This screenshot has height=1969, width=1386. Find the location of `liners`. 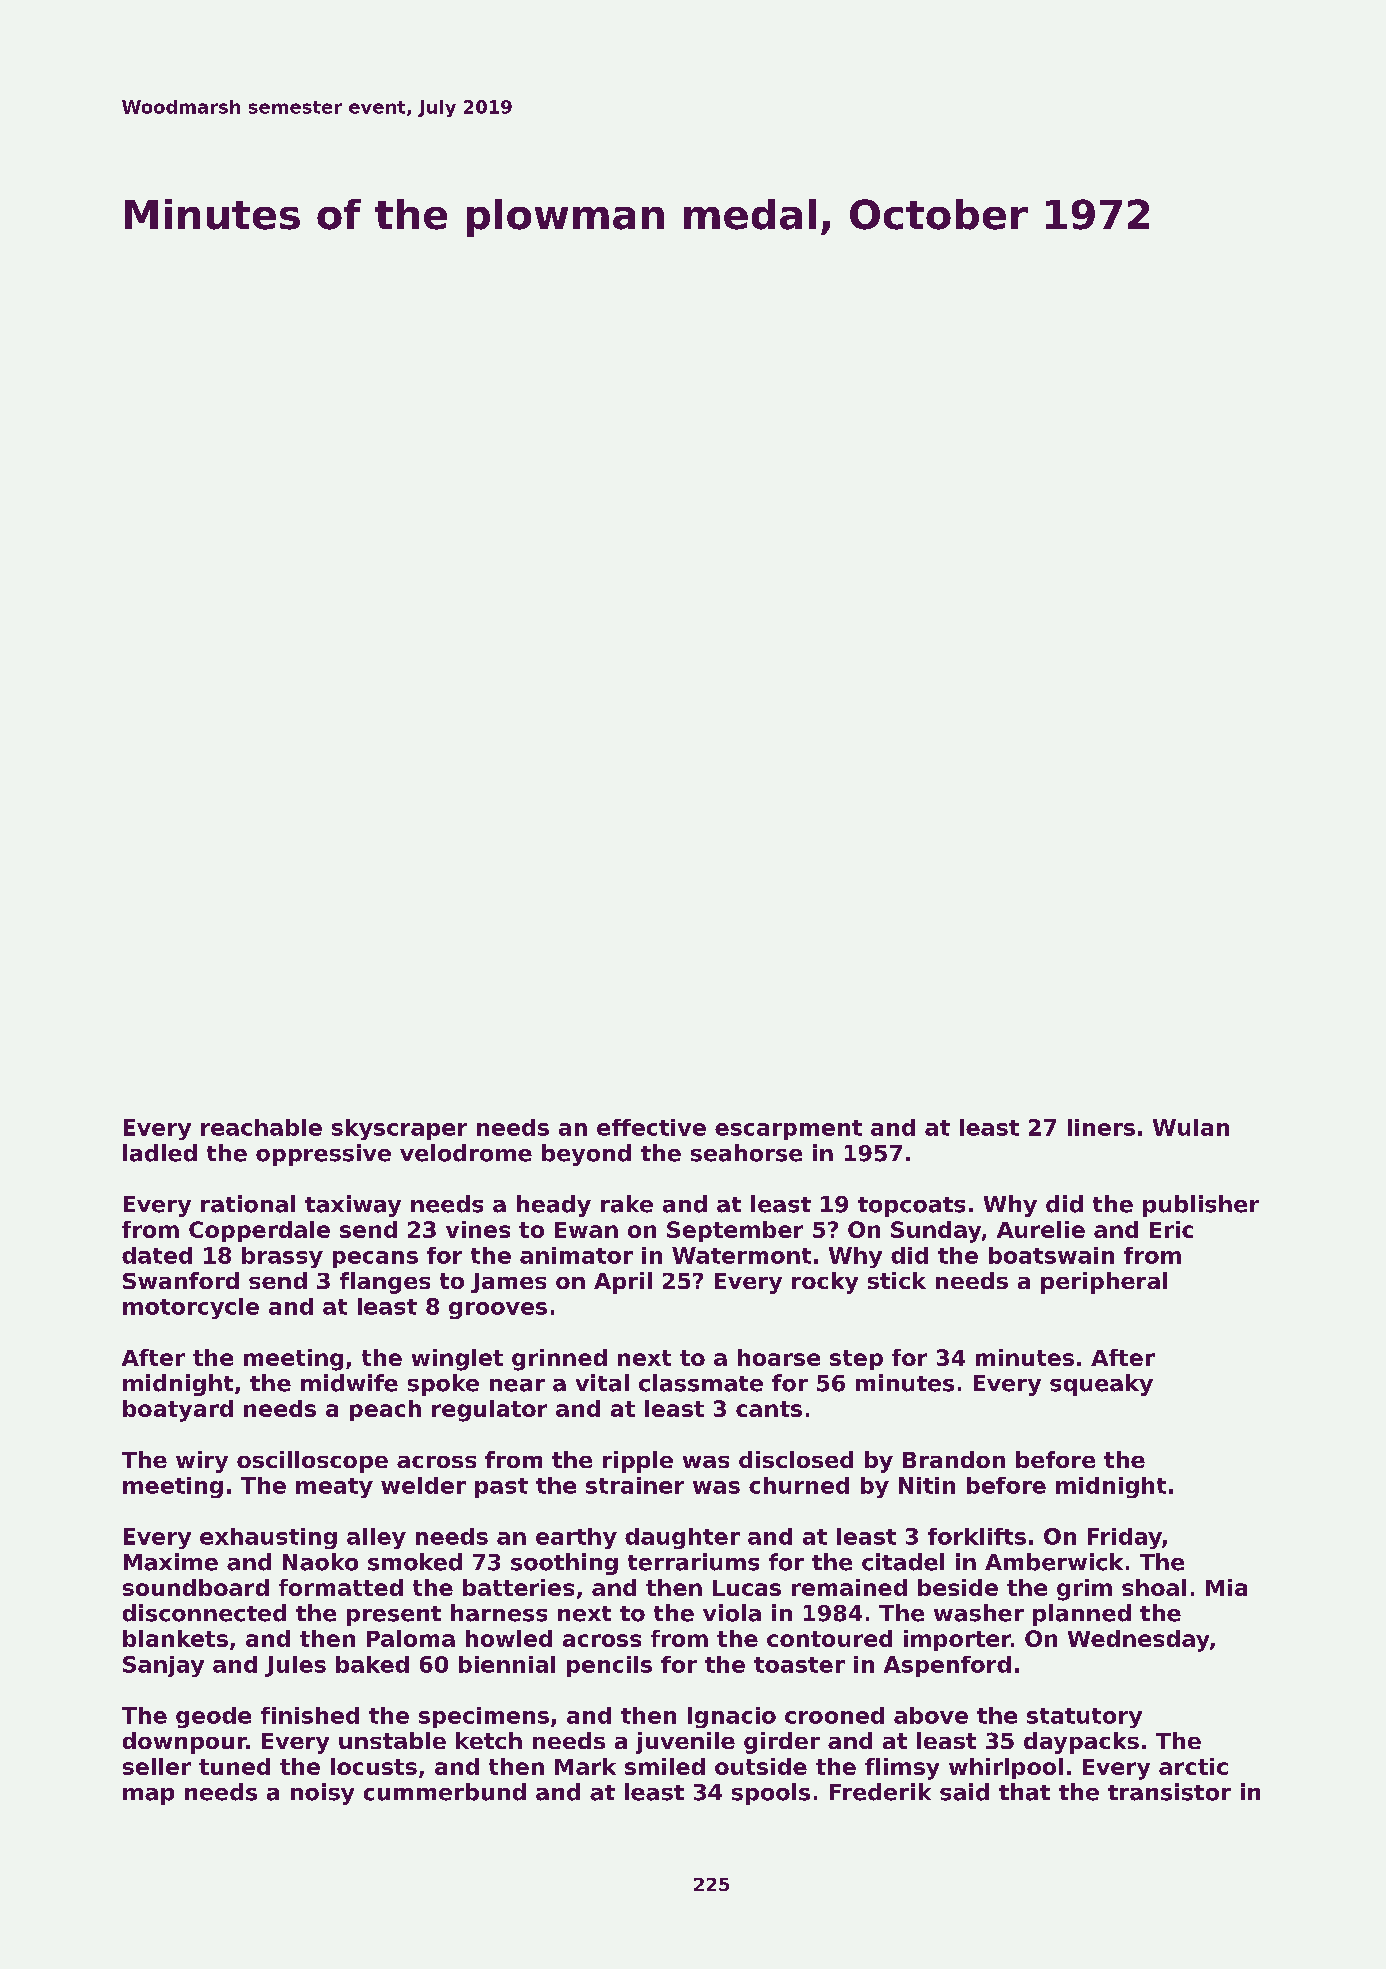

liners is located at coordinates (1101, 1127).
